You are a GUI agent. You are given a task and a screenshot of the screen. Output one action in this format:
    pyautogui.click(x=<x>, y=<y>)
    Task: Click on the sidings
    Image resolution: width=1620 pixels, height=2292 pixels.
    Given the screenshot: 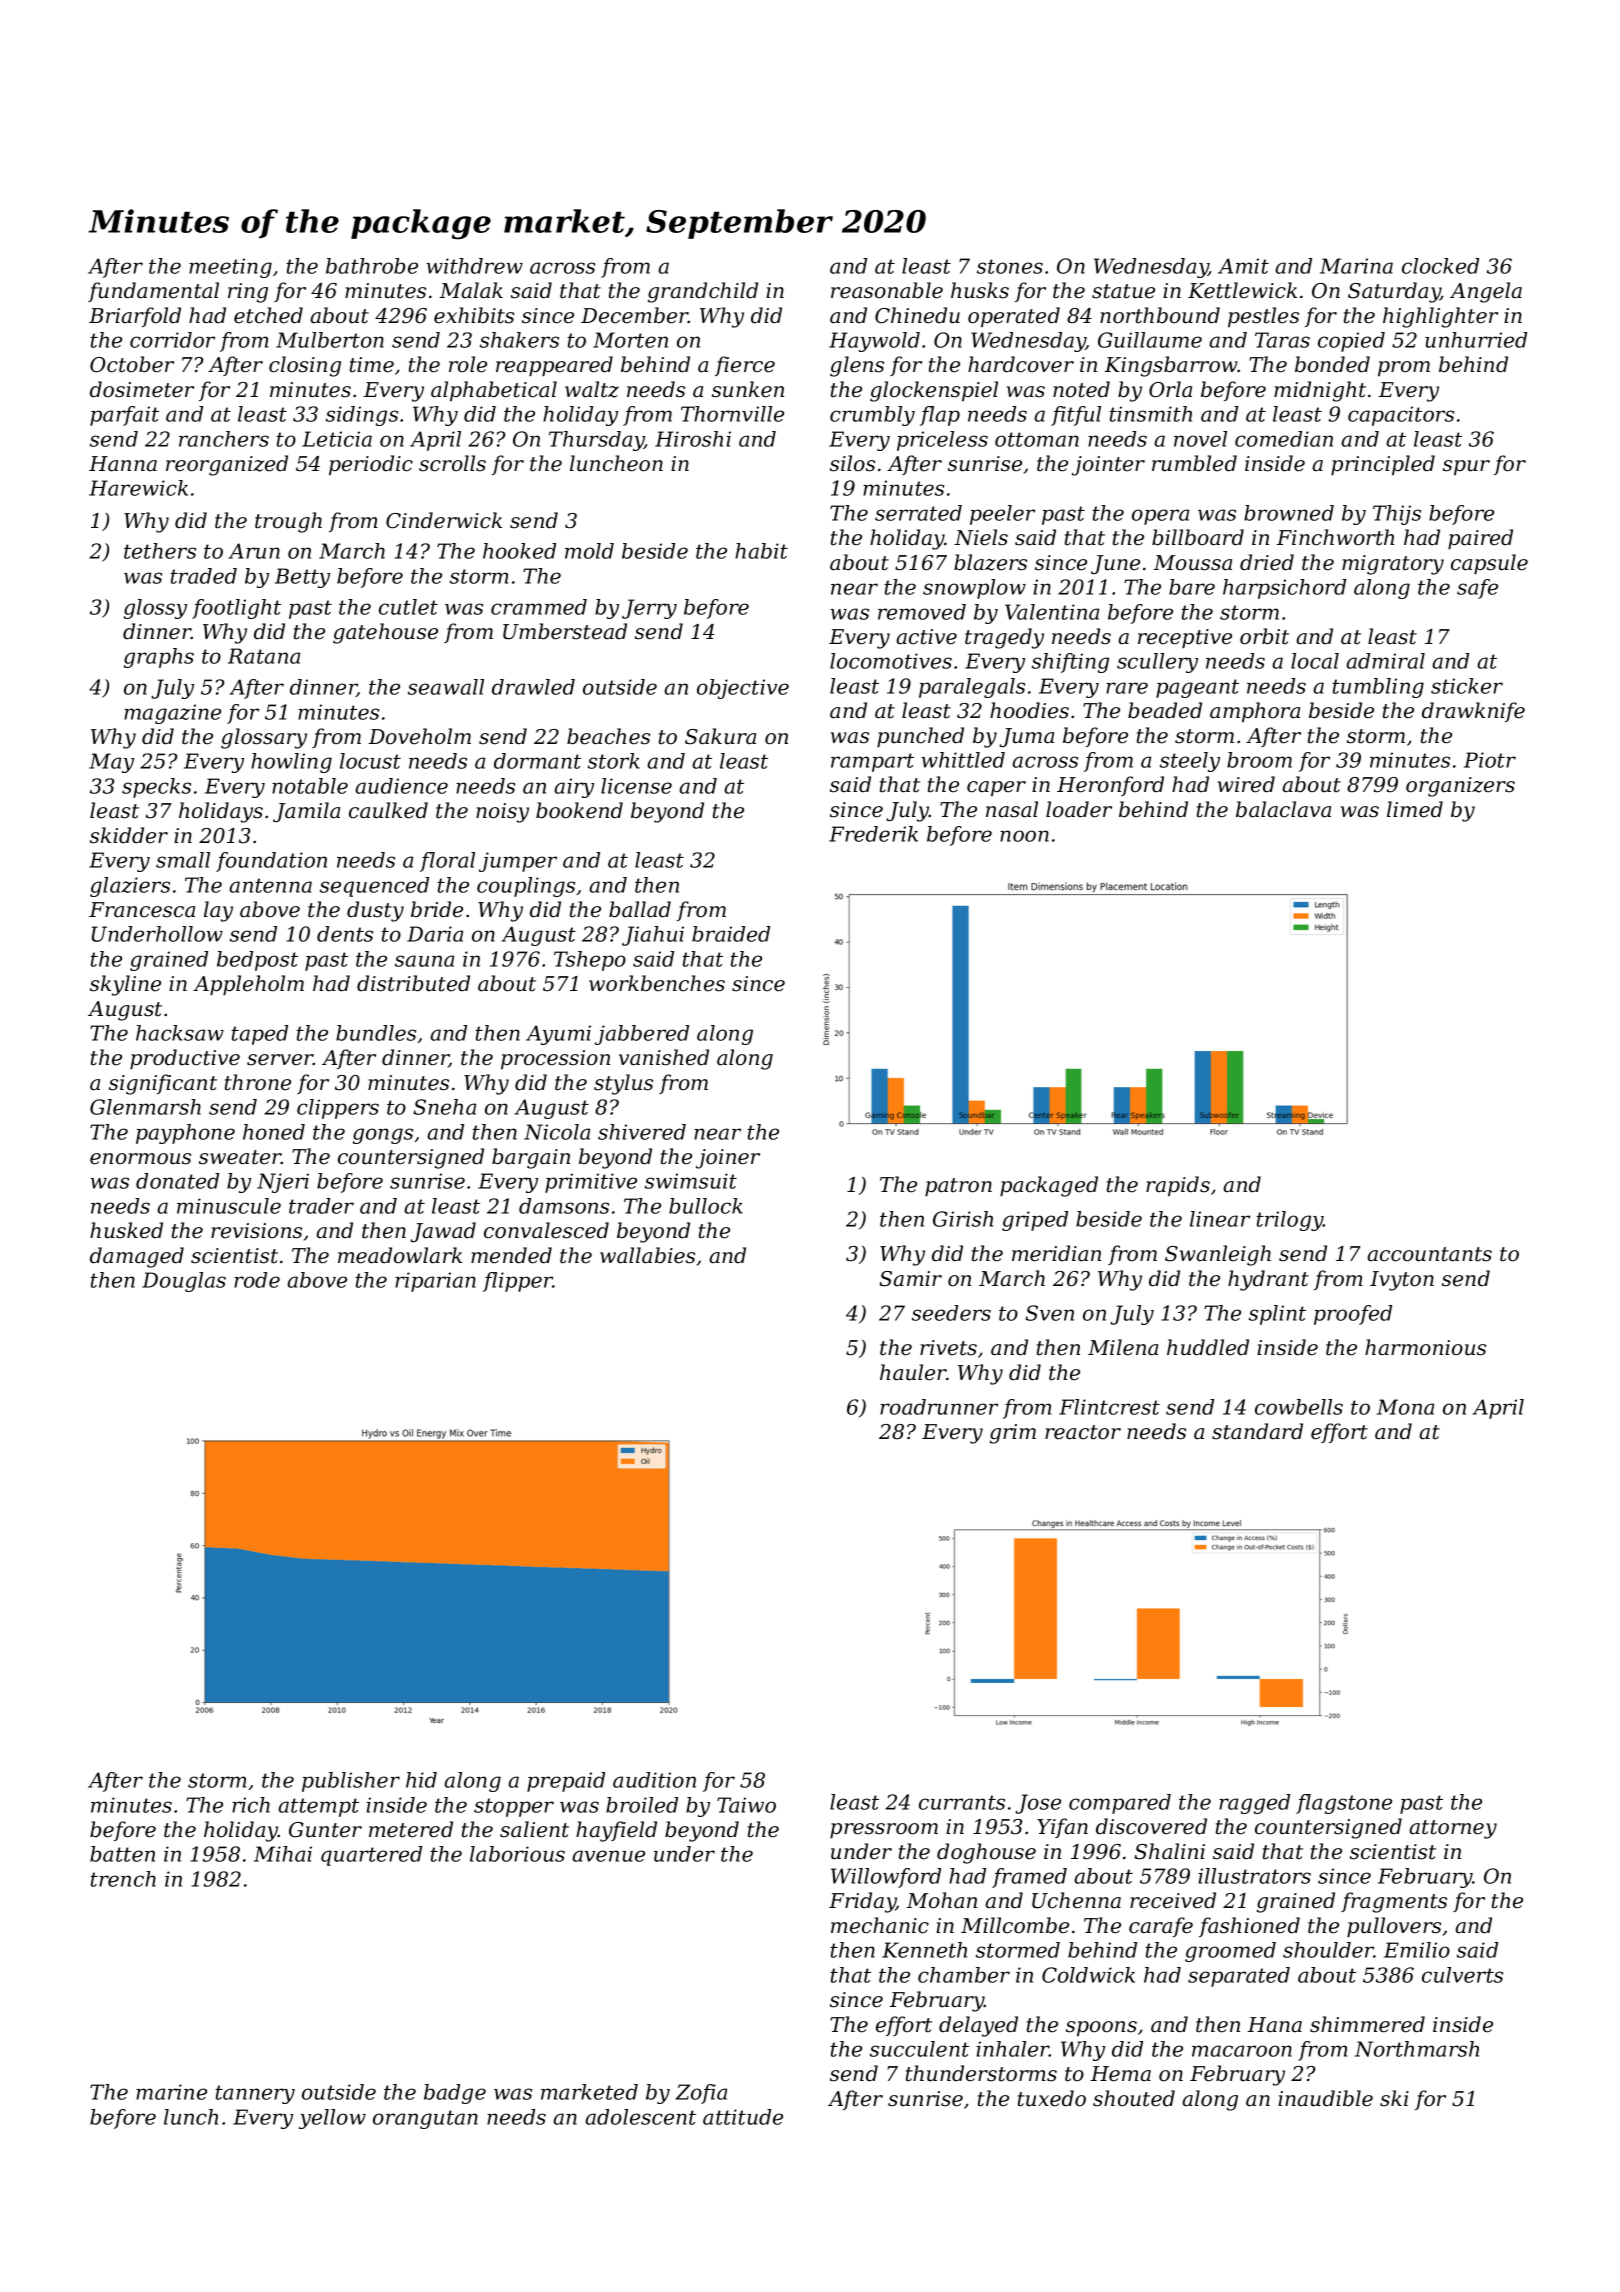 What is the action you would take?
    pyautogui.click(x=362, y=416)
